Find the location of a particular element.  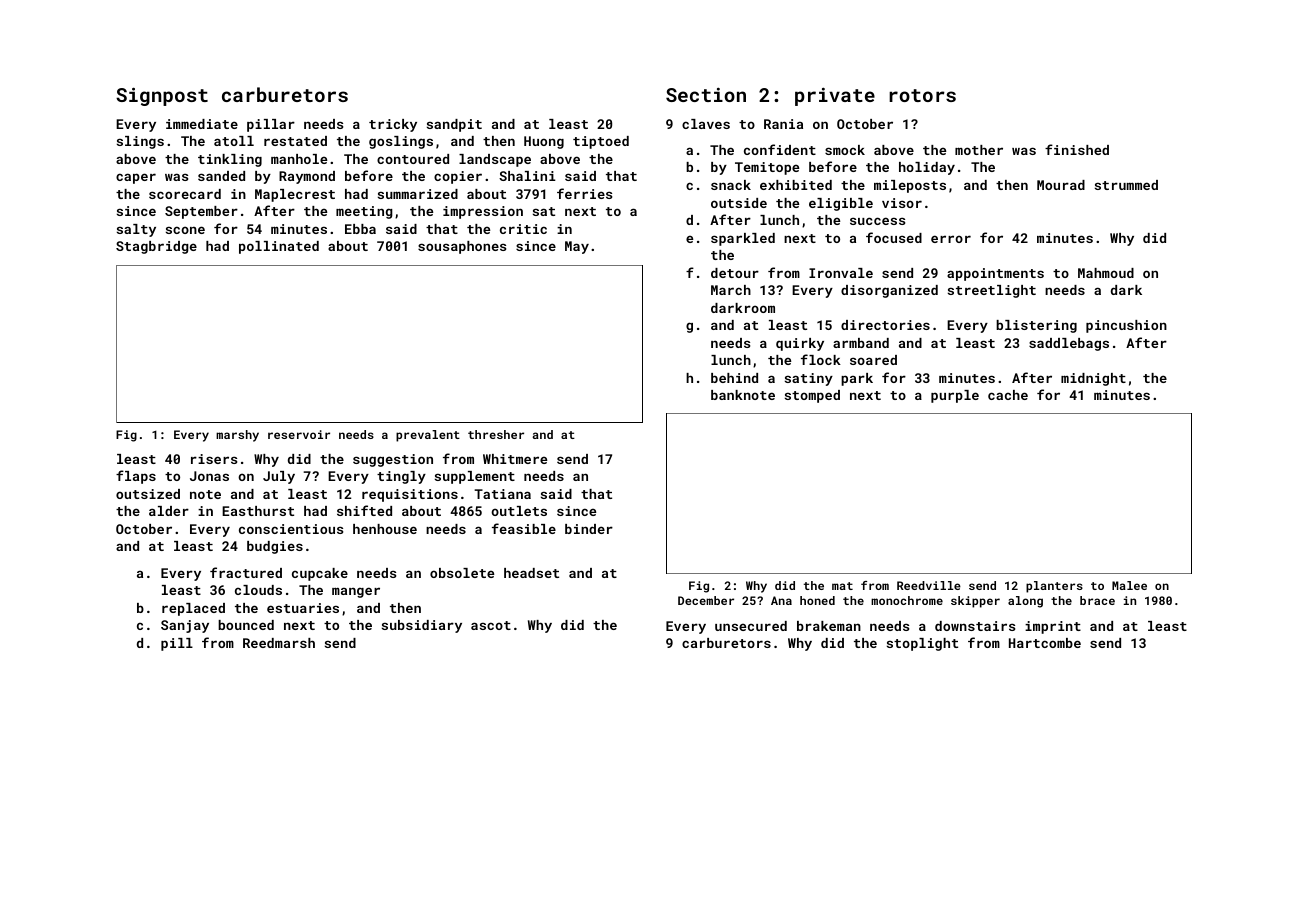

rotors is located at coordinates (922, 95).
